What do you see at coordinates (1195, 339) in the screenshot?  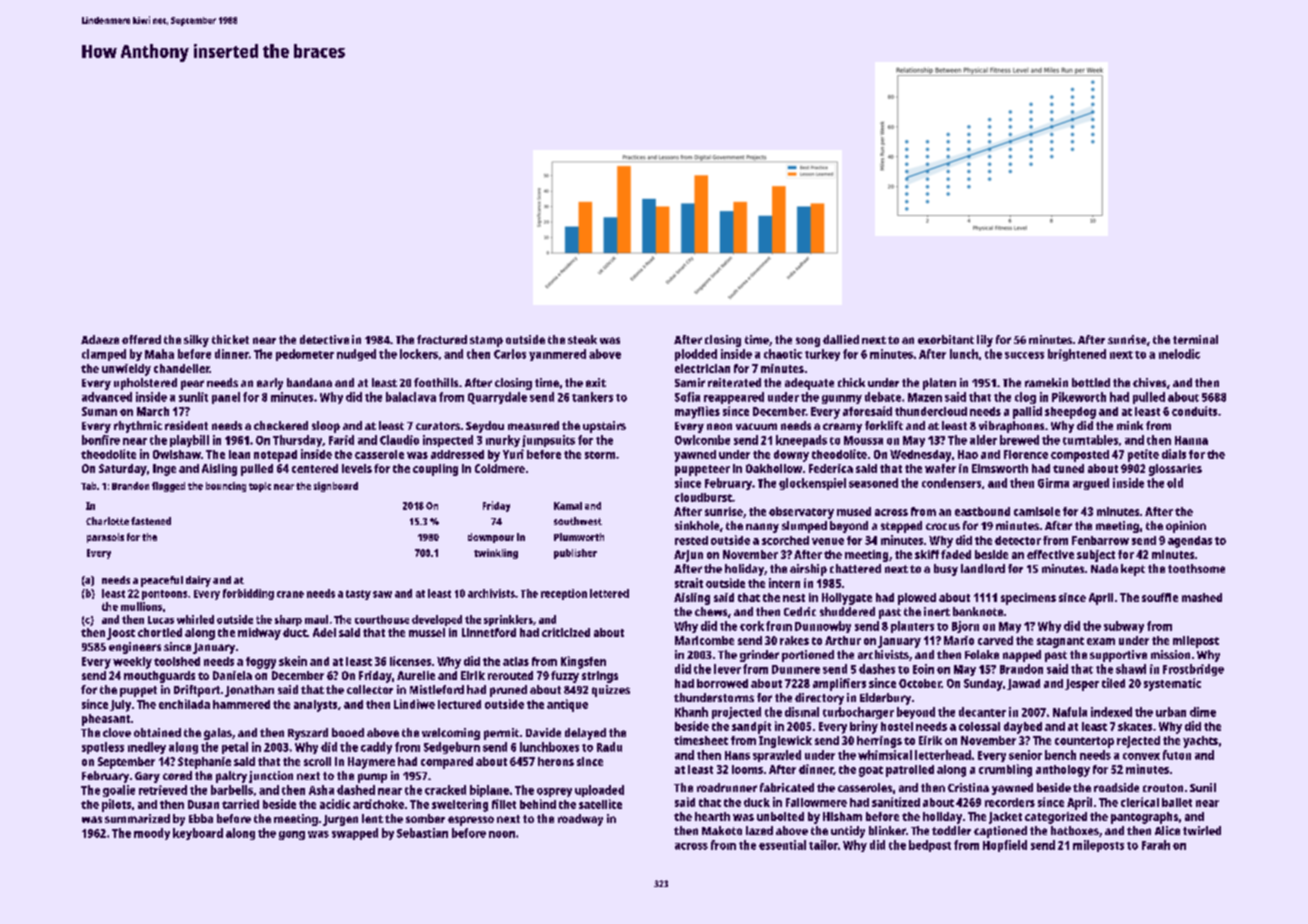 I see `terminal` at bounding box center [1195, 339].
